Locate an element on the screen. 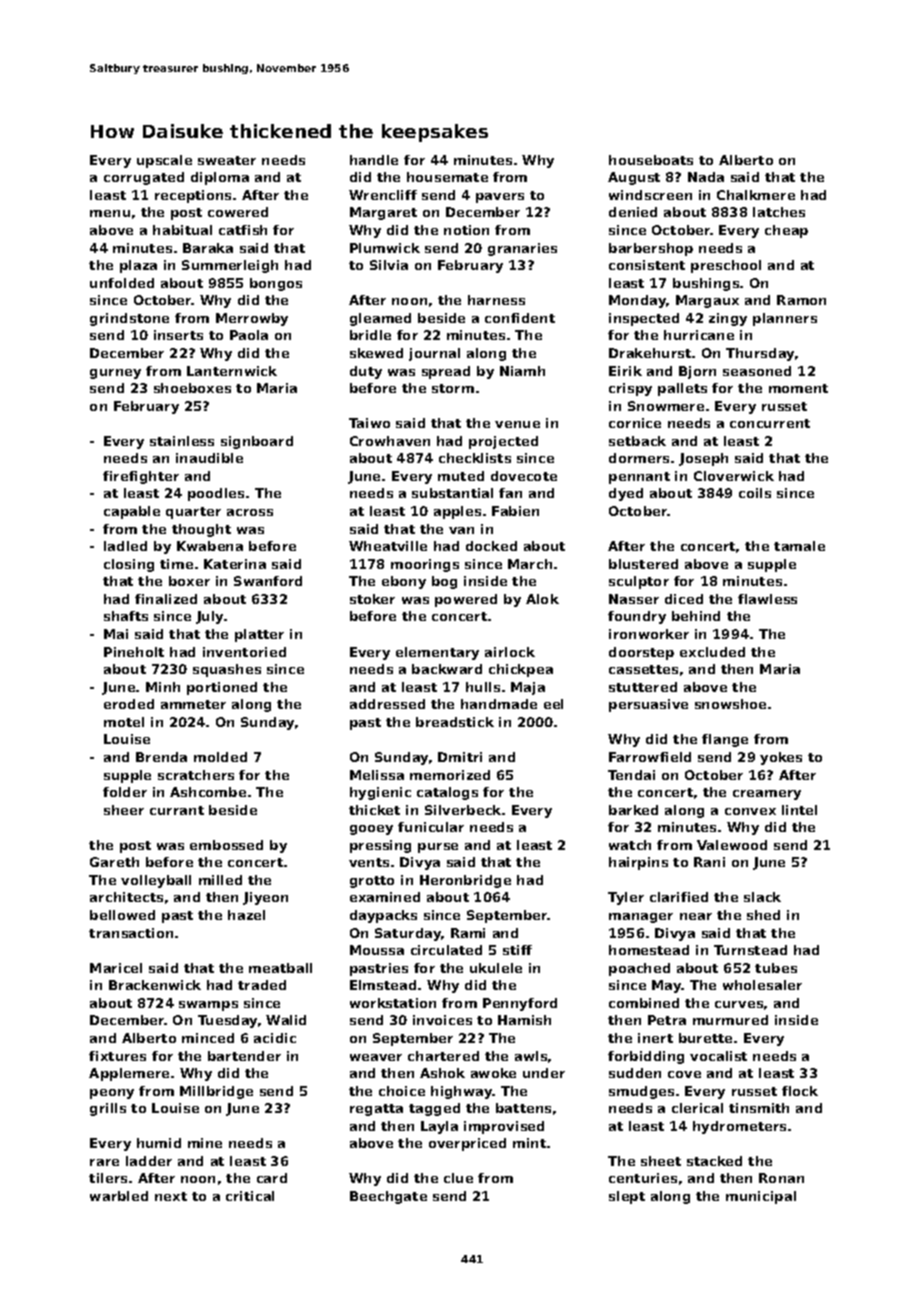  closing is located at coordinates (129, 565).
